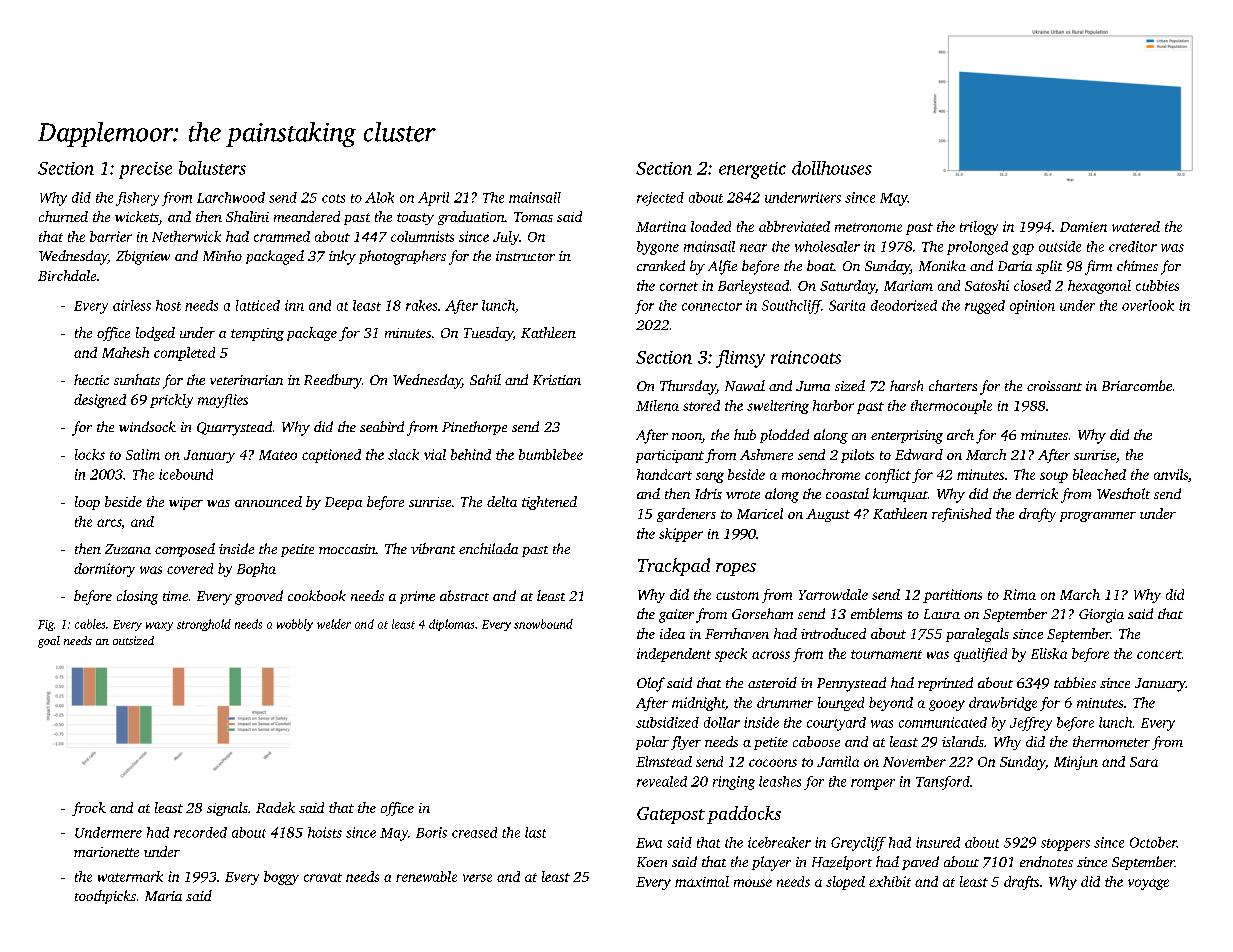 The image size is (1233, 952). Describe the element at coordinates (204, 625) in the page. I see `stronghold` at that location.
